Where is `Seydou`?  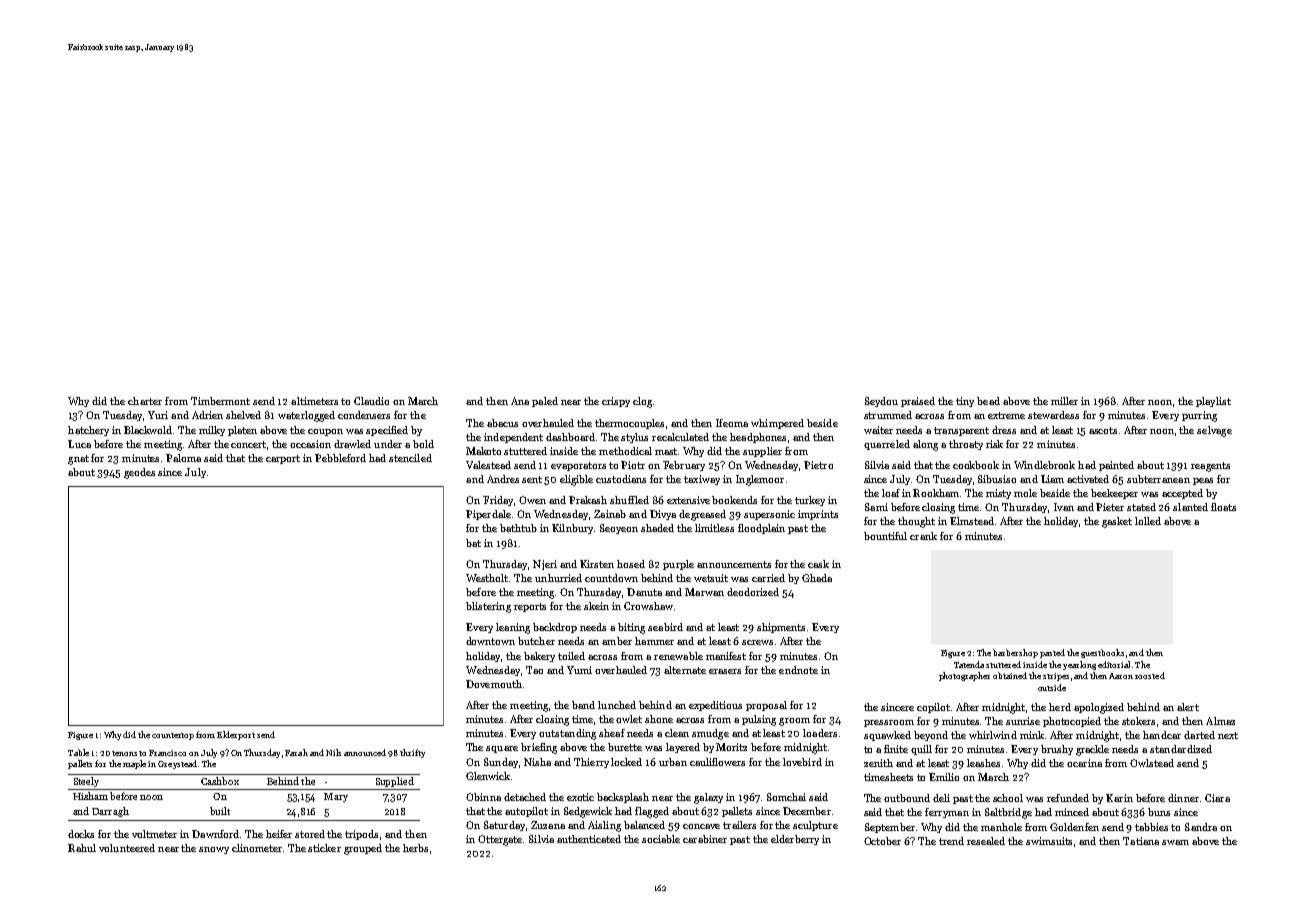 Seydou is located at coordinates (881, 402).
